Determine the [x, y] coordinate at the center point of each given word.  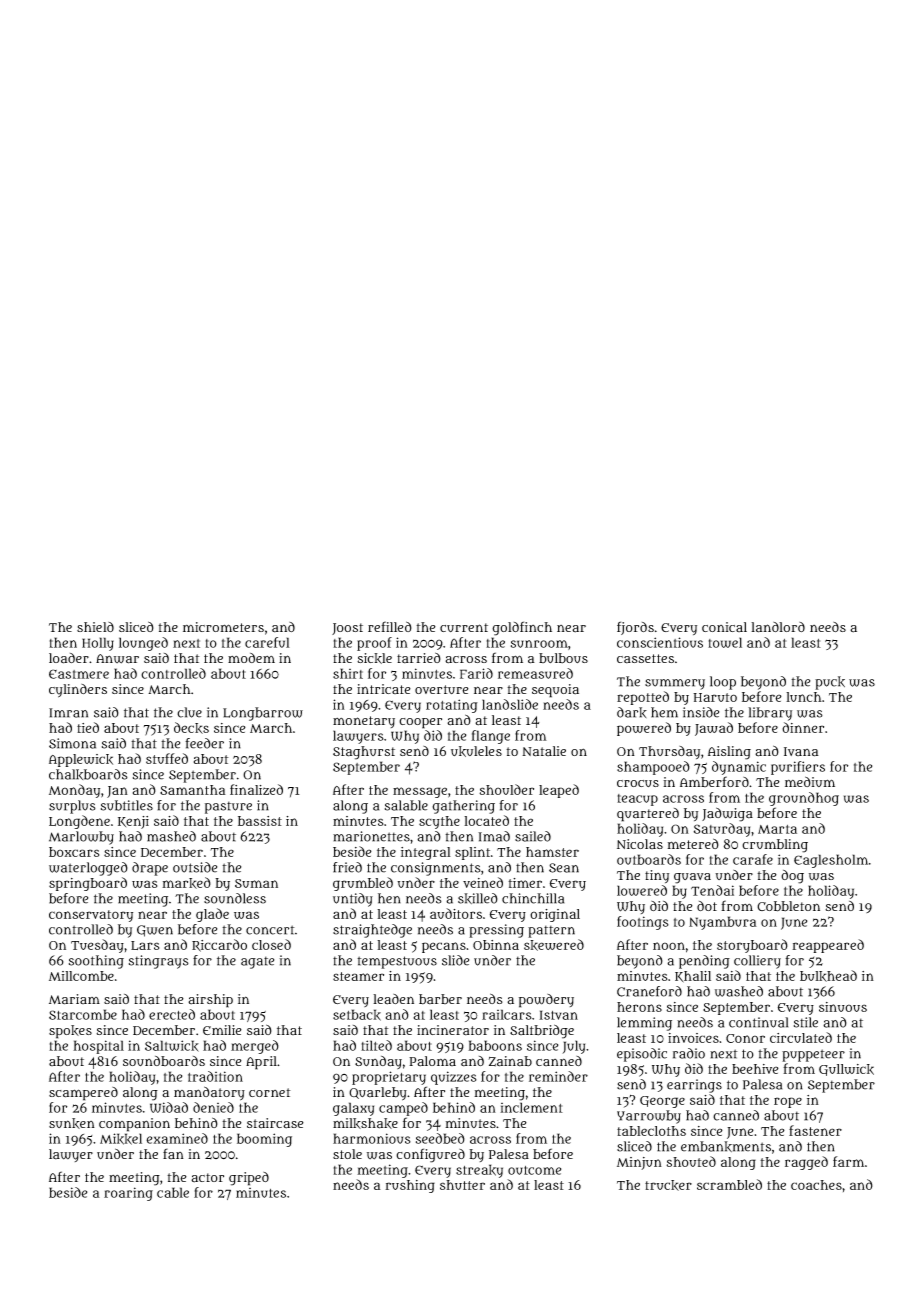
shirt [348, 673]
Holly [98, 644]
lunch [804, 697]
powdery [546, 1001]
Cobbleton [788, 906]
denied [213, 1107]
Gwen [155, 931]
